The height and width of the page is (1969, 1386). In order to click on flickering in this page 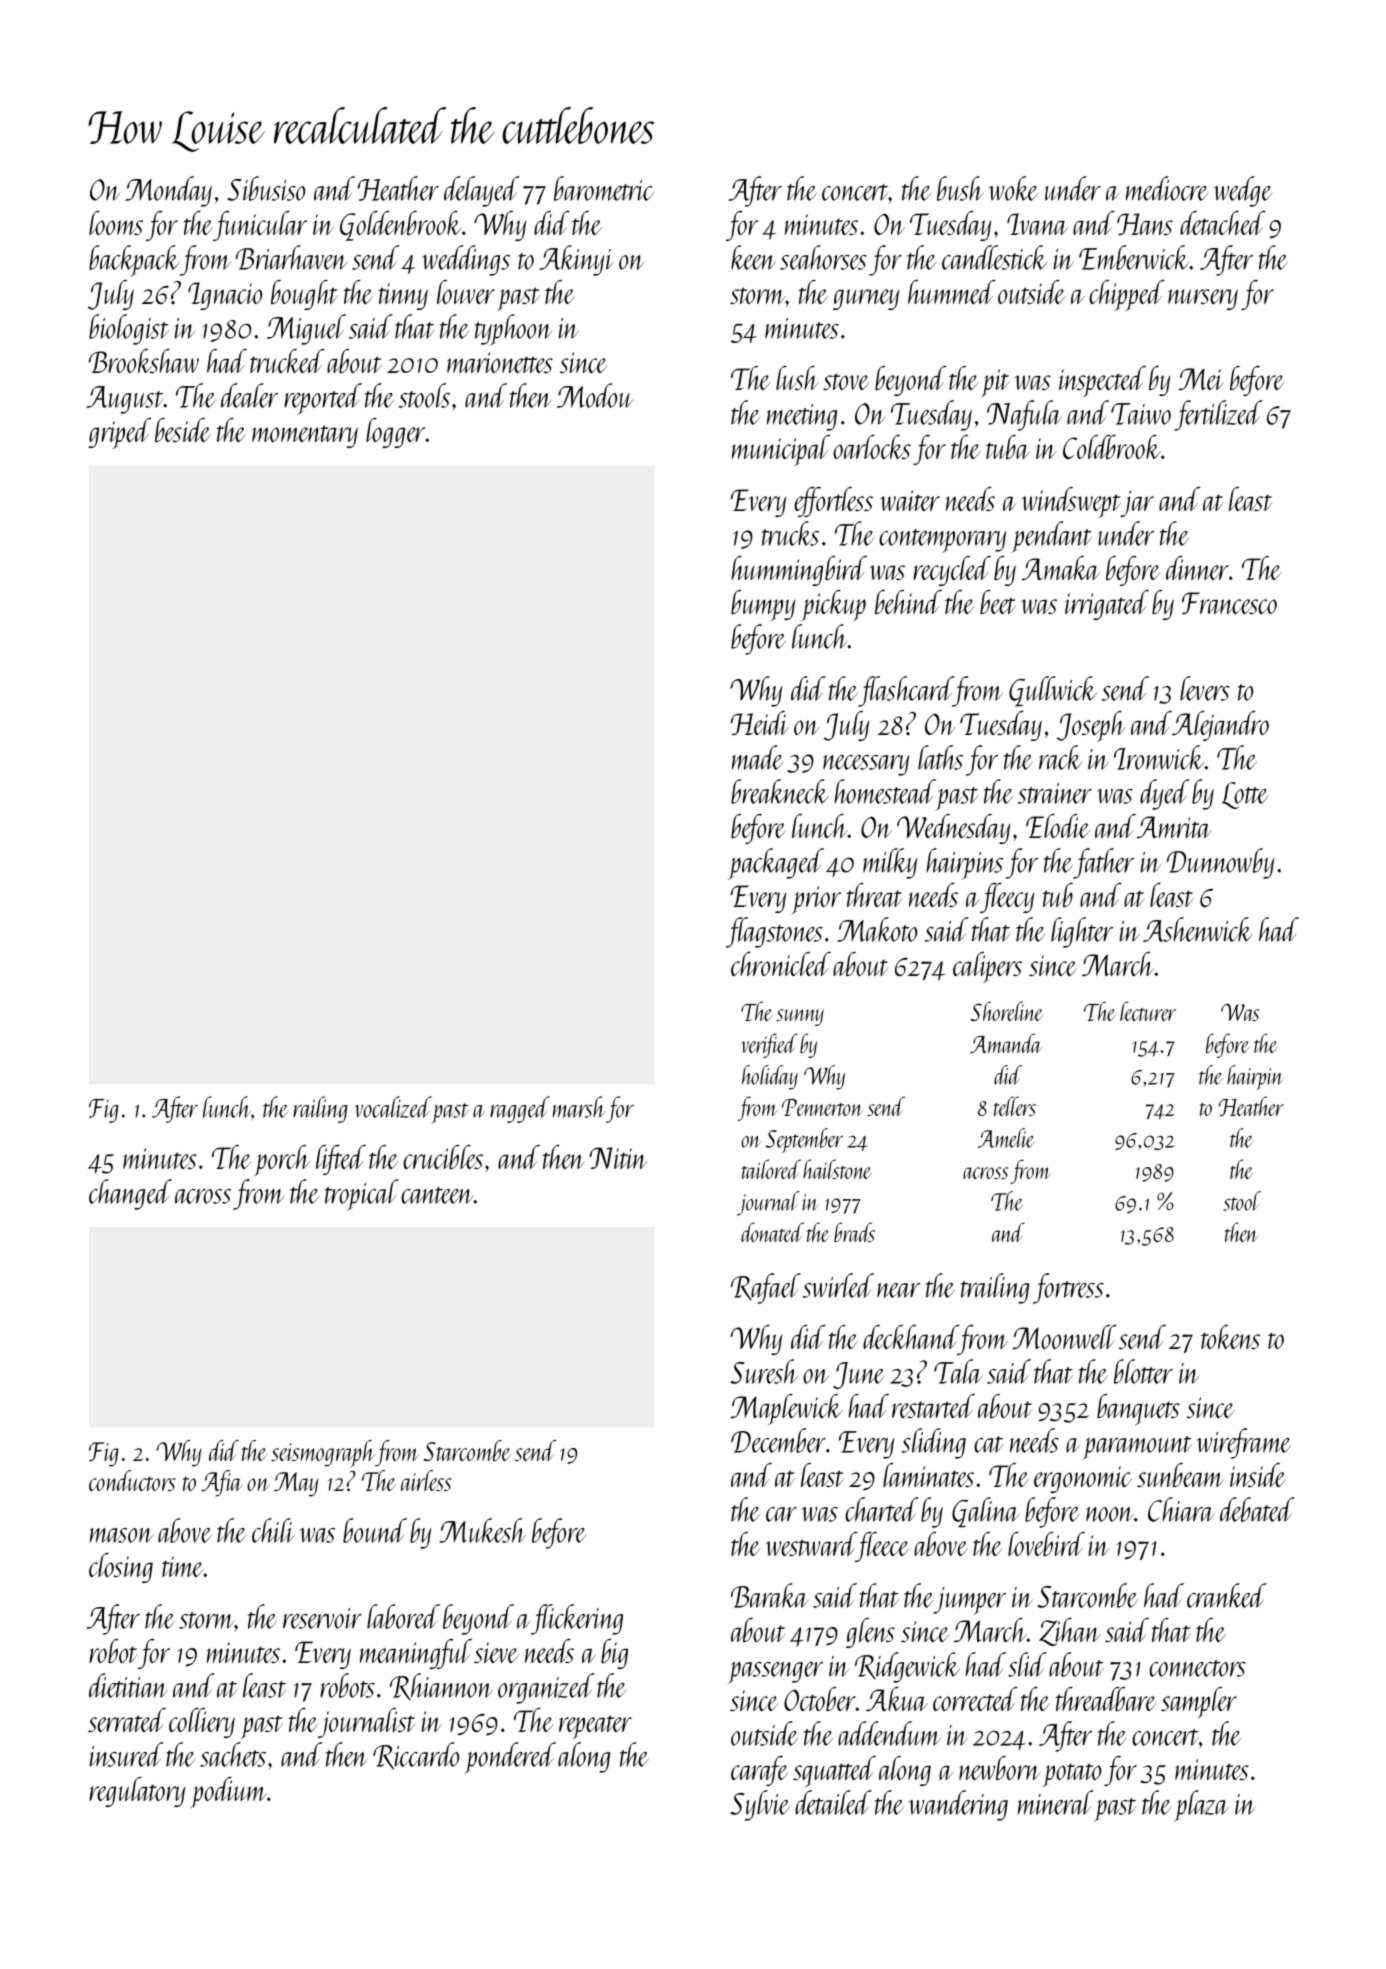, I will do `click(577, 1619)`.
